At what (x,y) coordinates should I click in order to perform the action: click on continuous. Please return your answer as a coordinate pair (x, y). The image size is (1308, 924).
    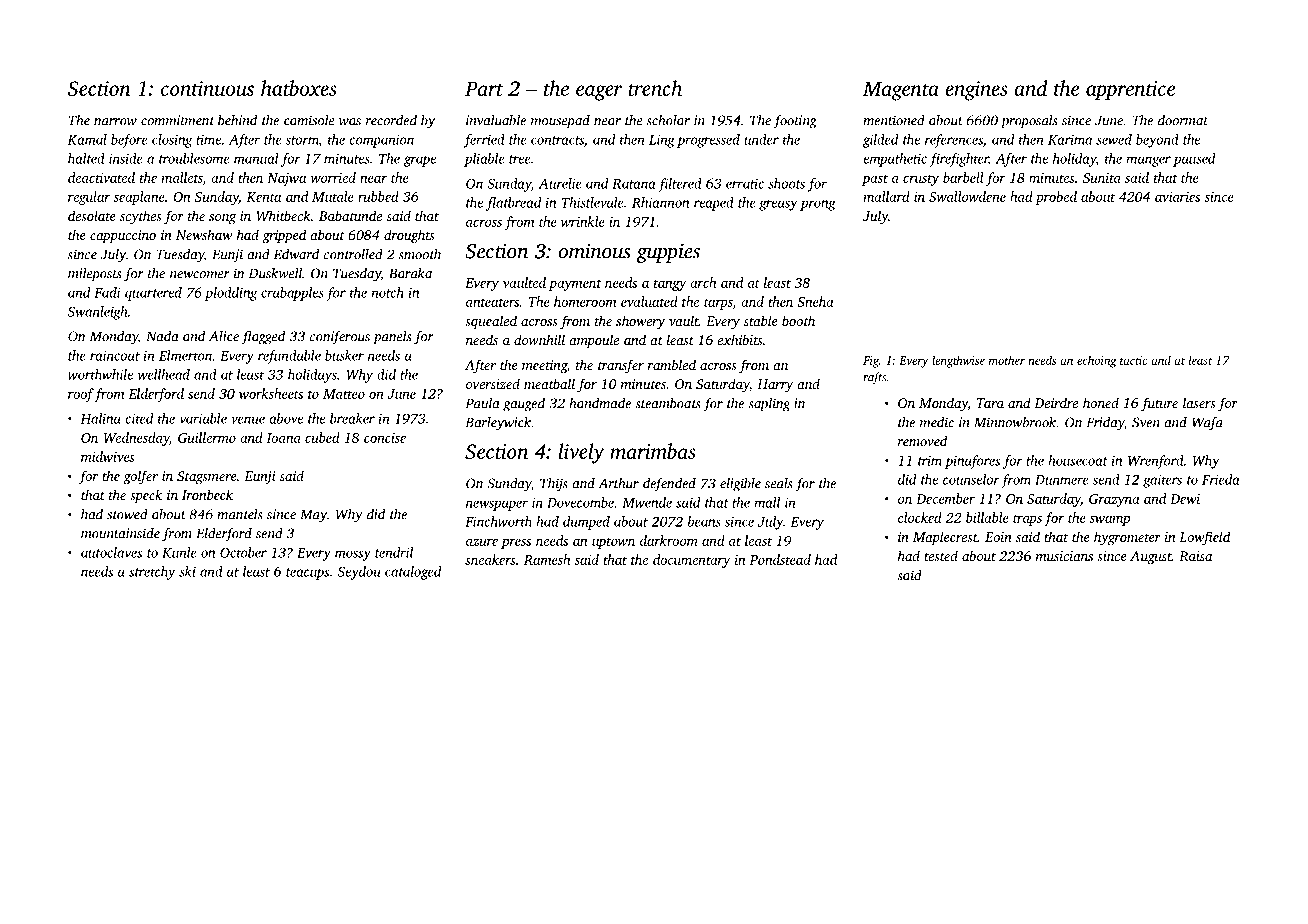
    Looking at the image, I should click on (207, 88).
